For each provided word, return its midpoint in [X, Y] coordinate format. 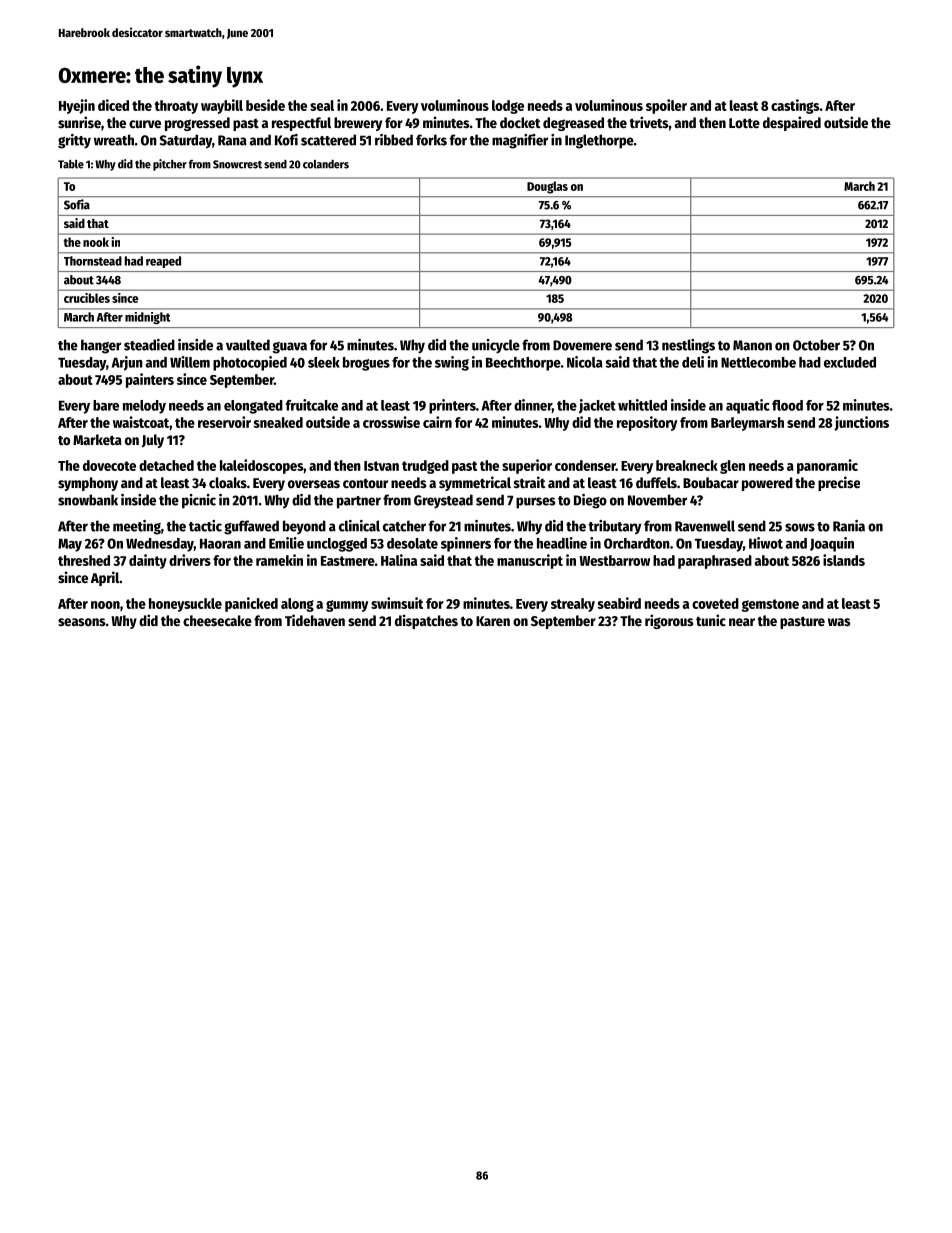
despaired [792, 123]
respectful [301, 124]
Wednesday [160, 545]
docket [520, 122]
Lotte [744, 123]
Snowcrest [237, 164]
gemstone [770, 605]
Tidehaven [315, 620]
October [816, 345]
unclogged [337, 545]
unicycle [496, 346]
